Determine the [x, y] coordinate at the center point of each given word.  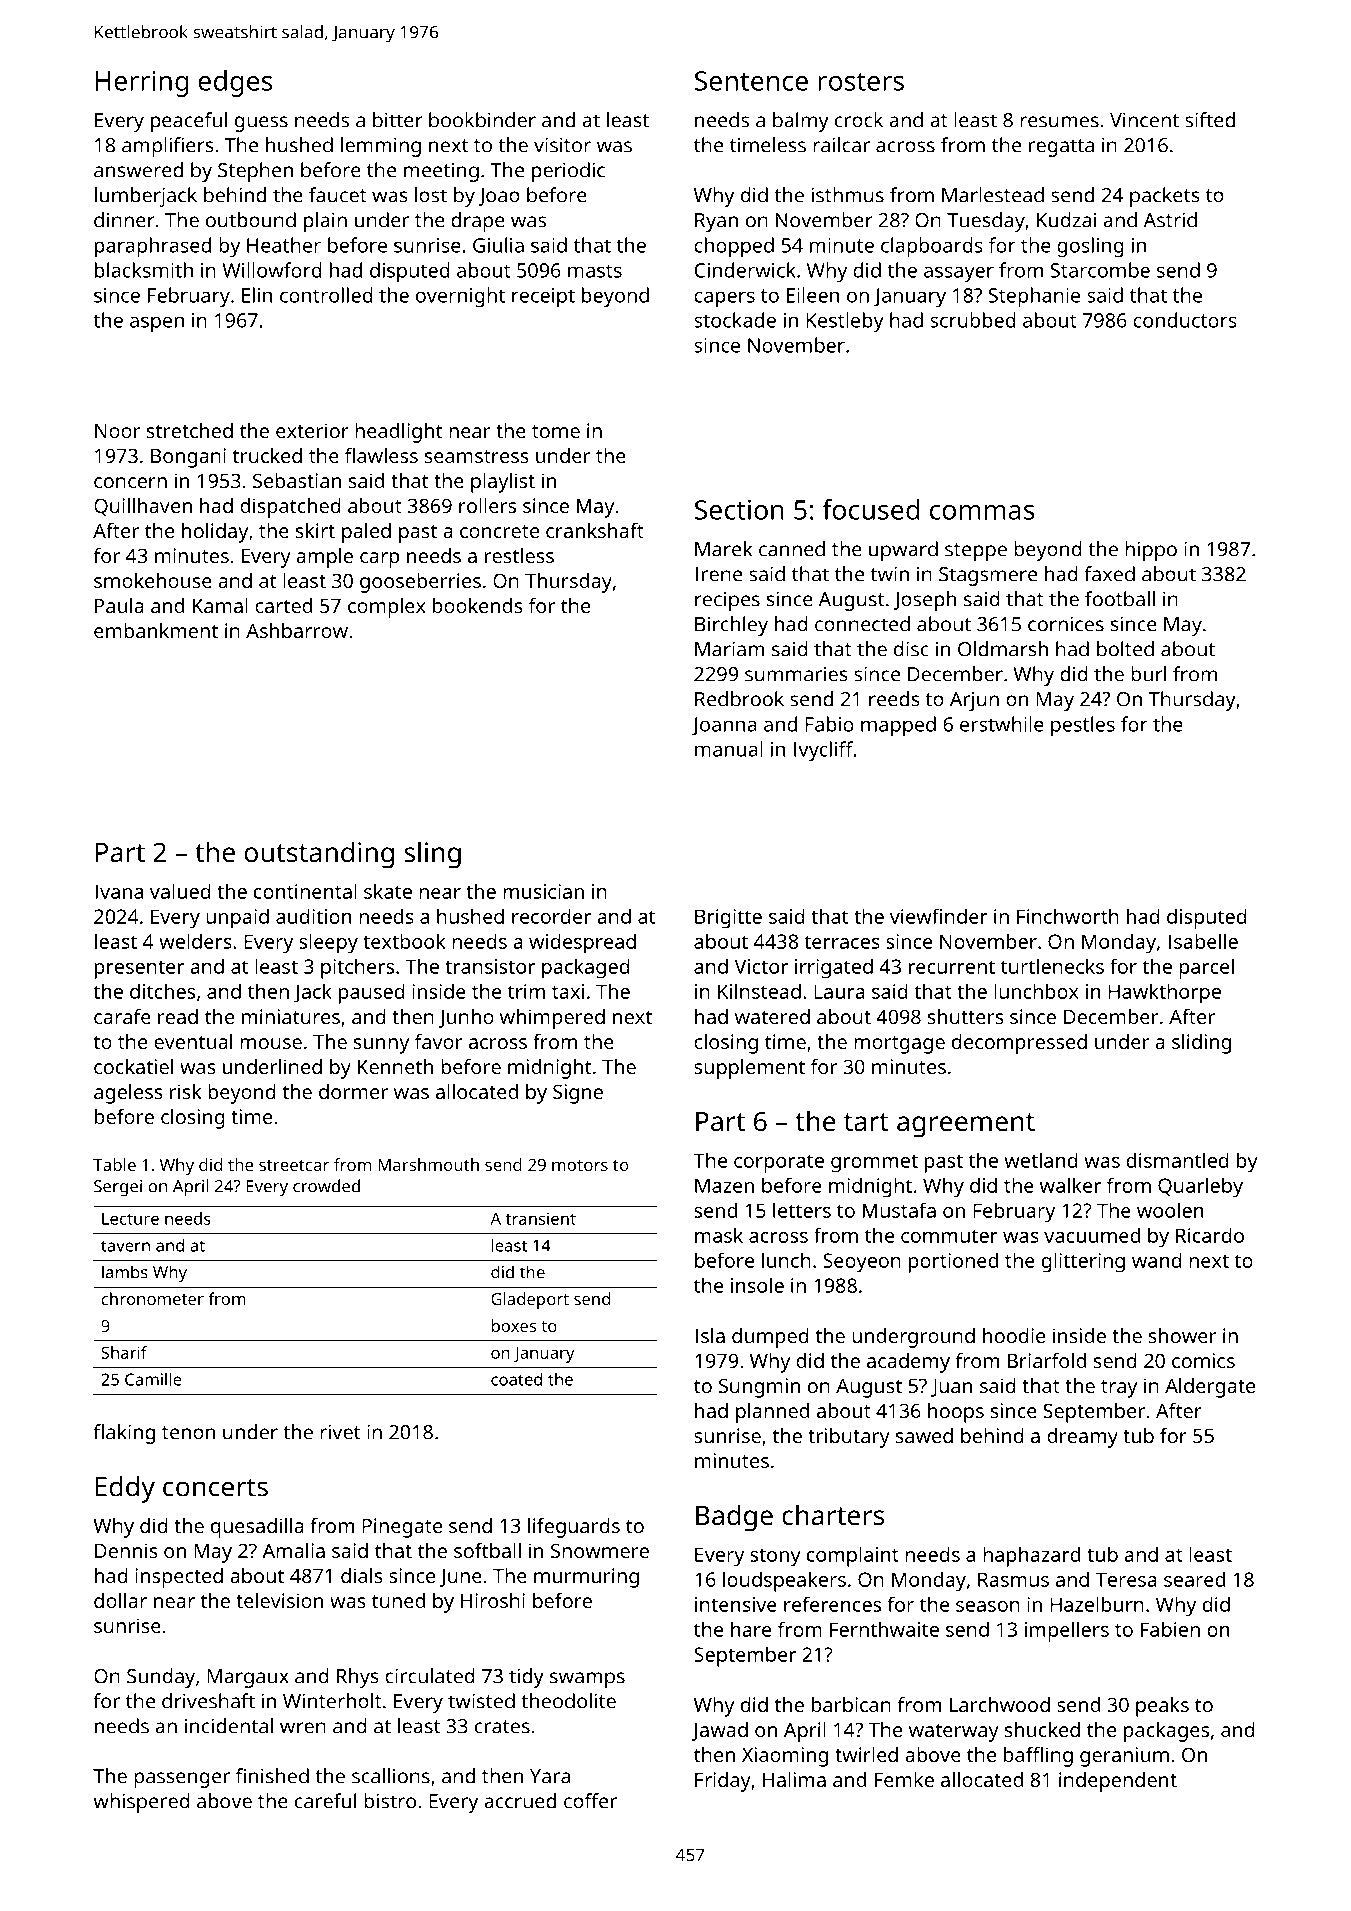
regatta [1061, 148]
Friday [723, 1782]
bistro [390, 1801]
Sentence [751, 81]
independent [1118, 1782]
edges [235, 83]
